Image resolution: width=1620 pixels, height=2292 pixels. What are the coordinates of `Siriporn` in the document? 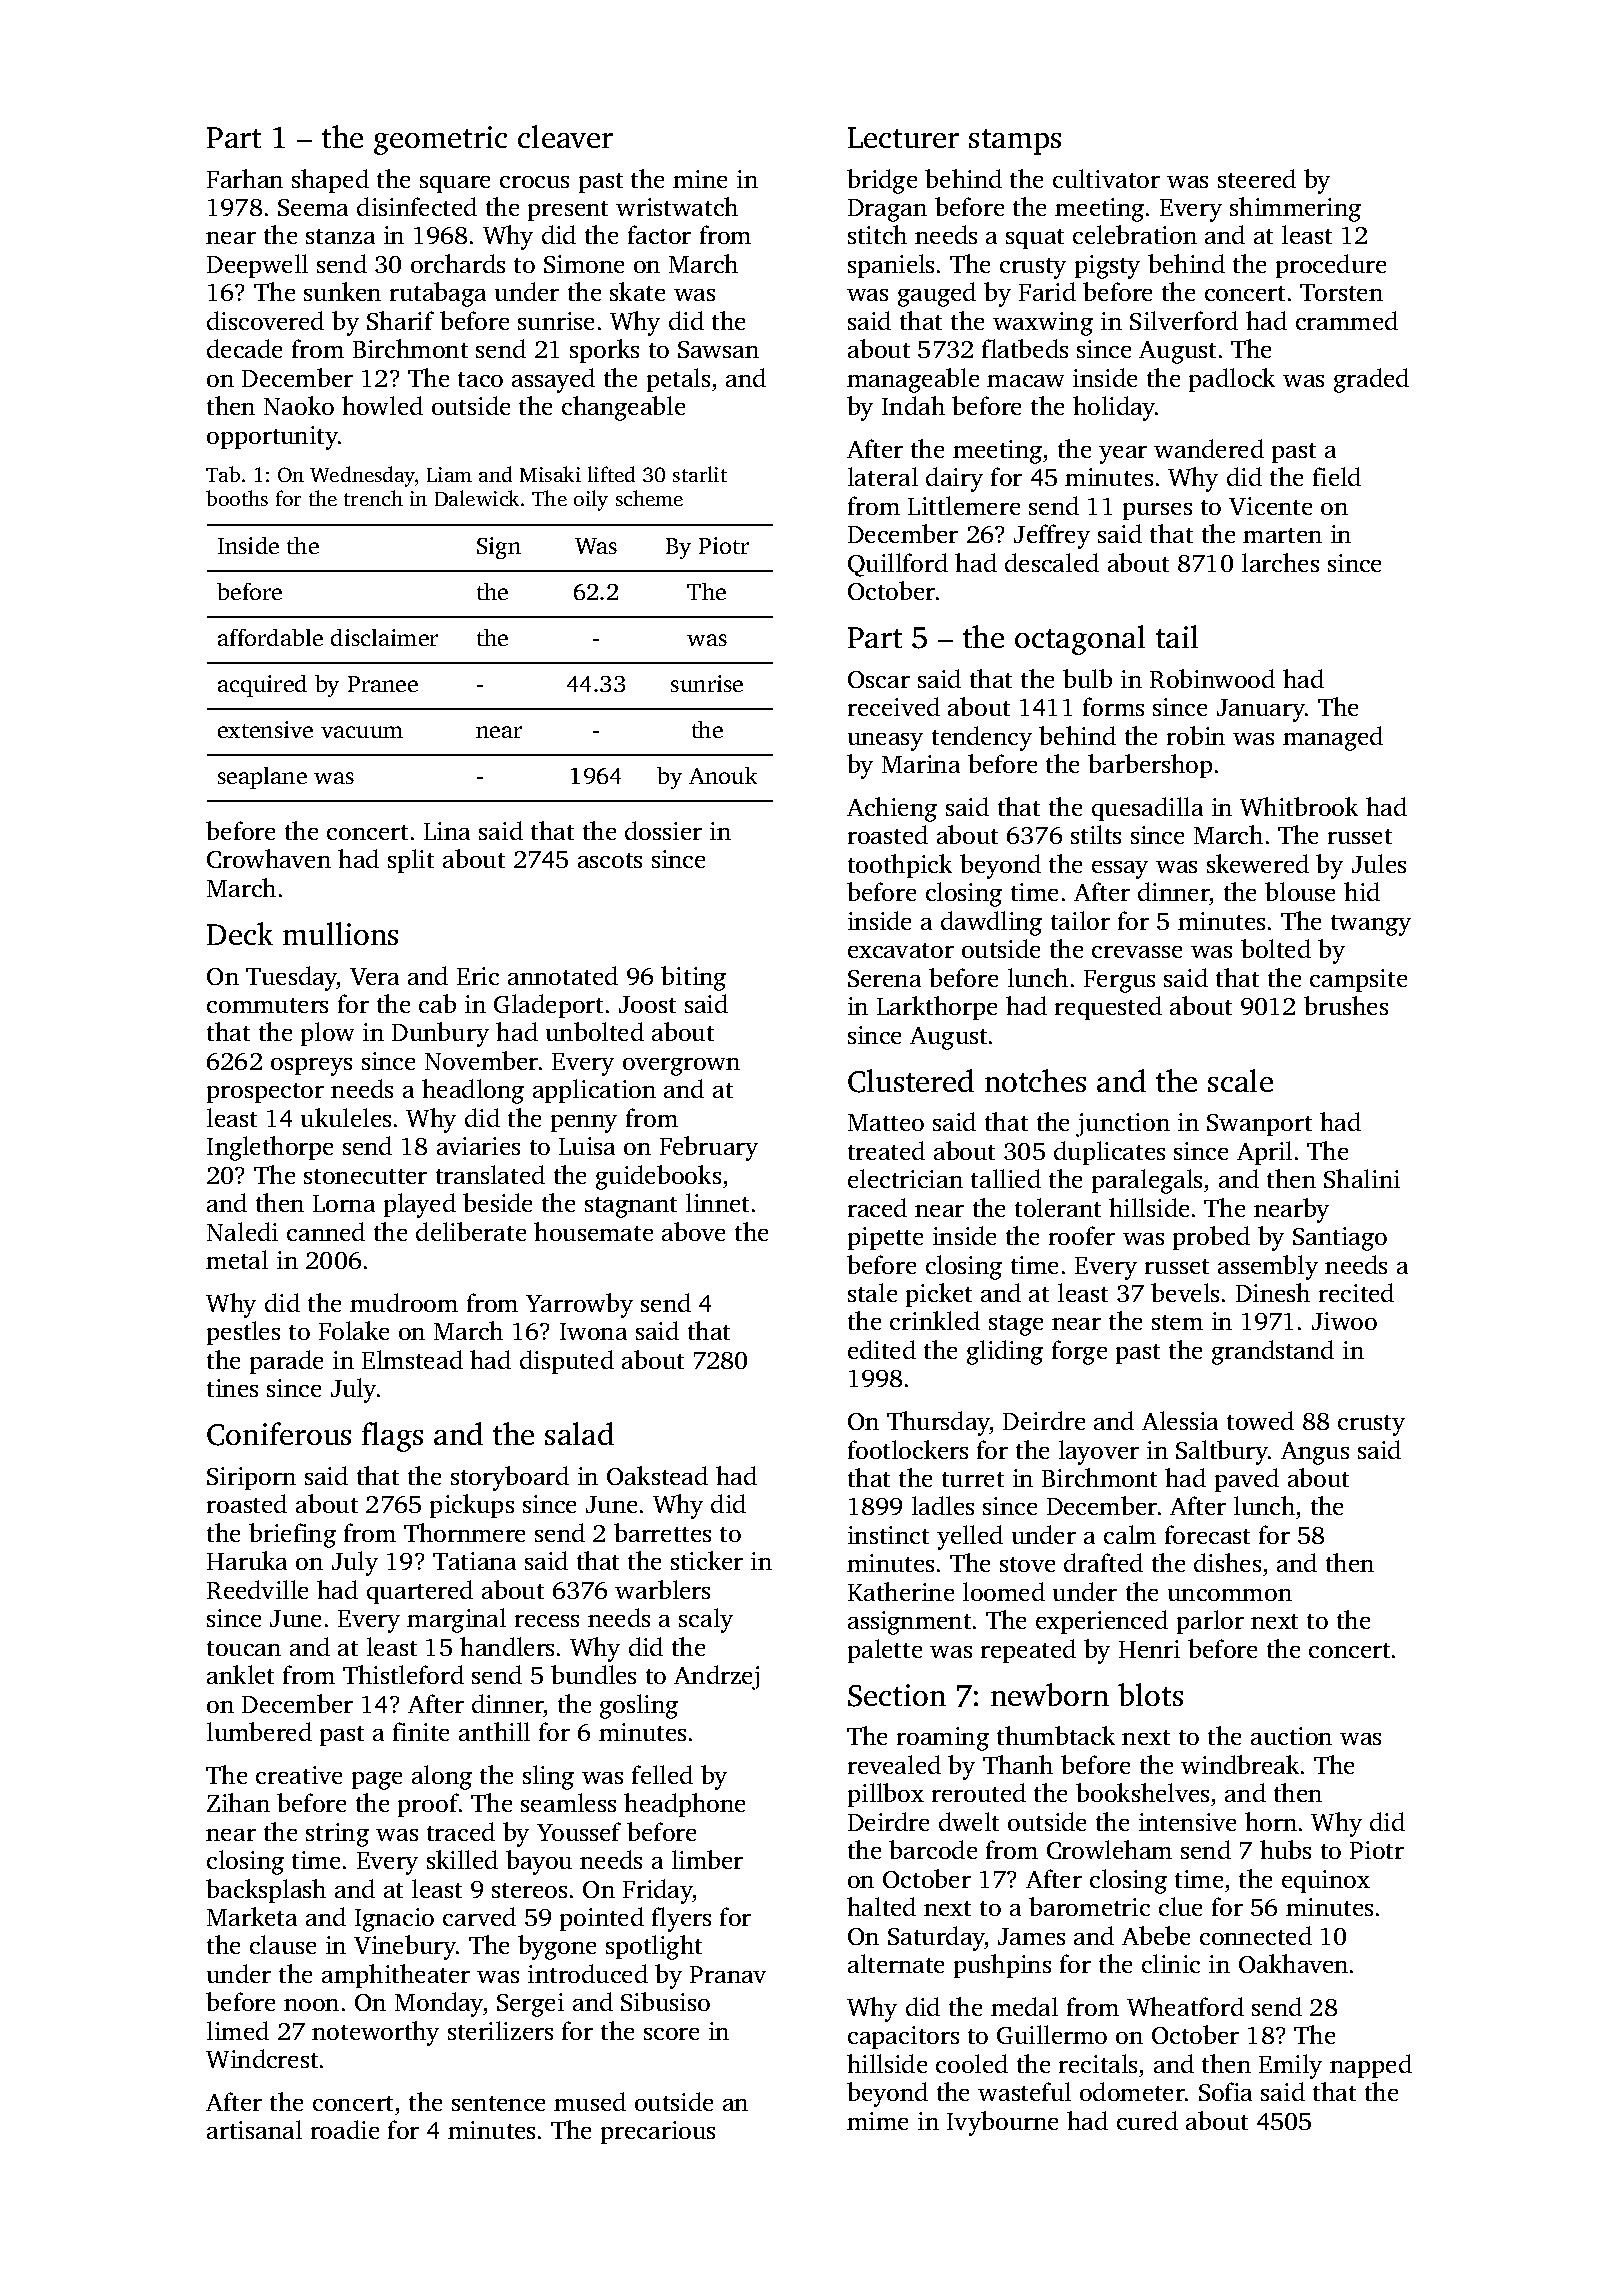 It's located at (251, 1478).
